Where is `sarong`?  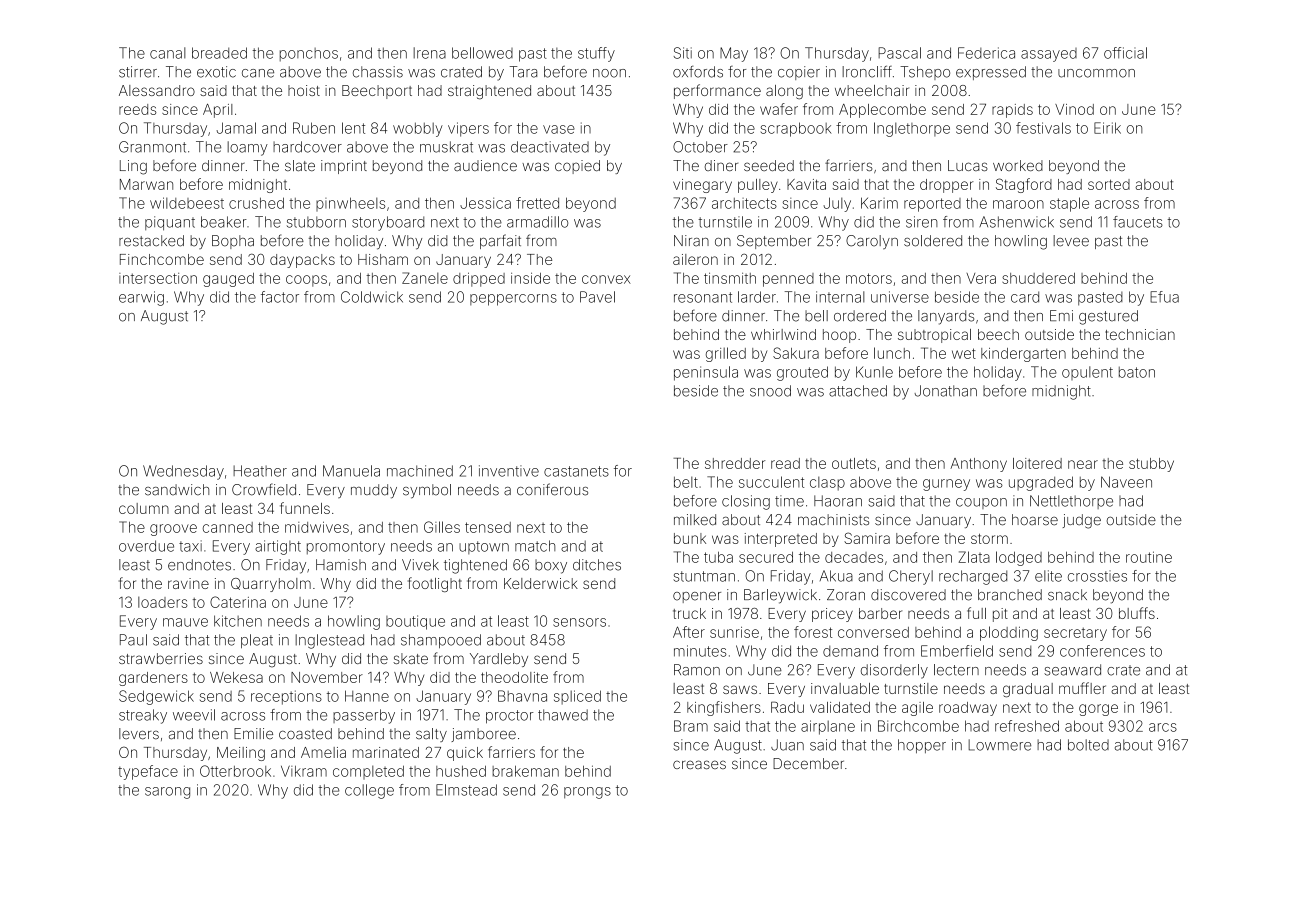 sarong is located at coordinates (167, 793).
